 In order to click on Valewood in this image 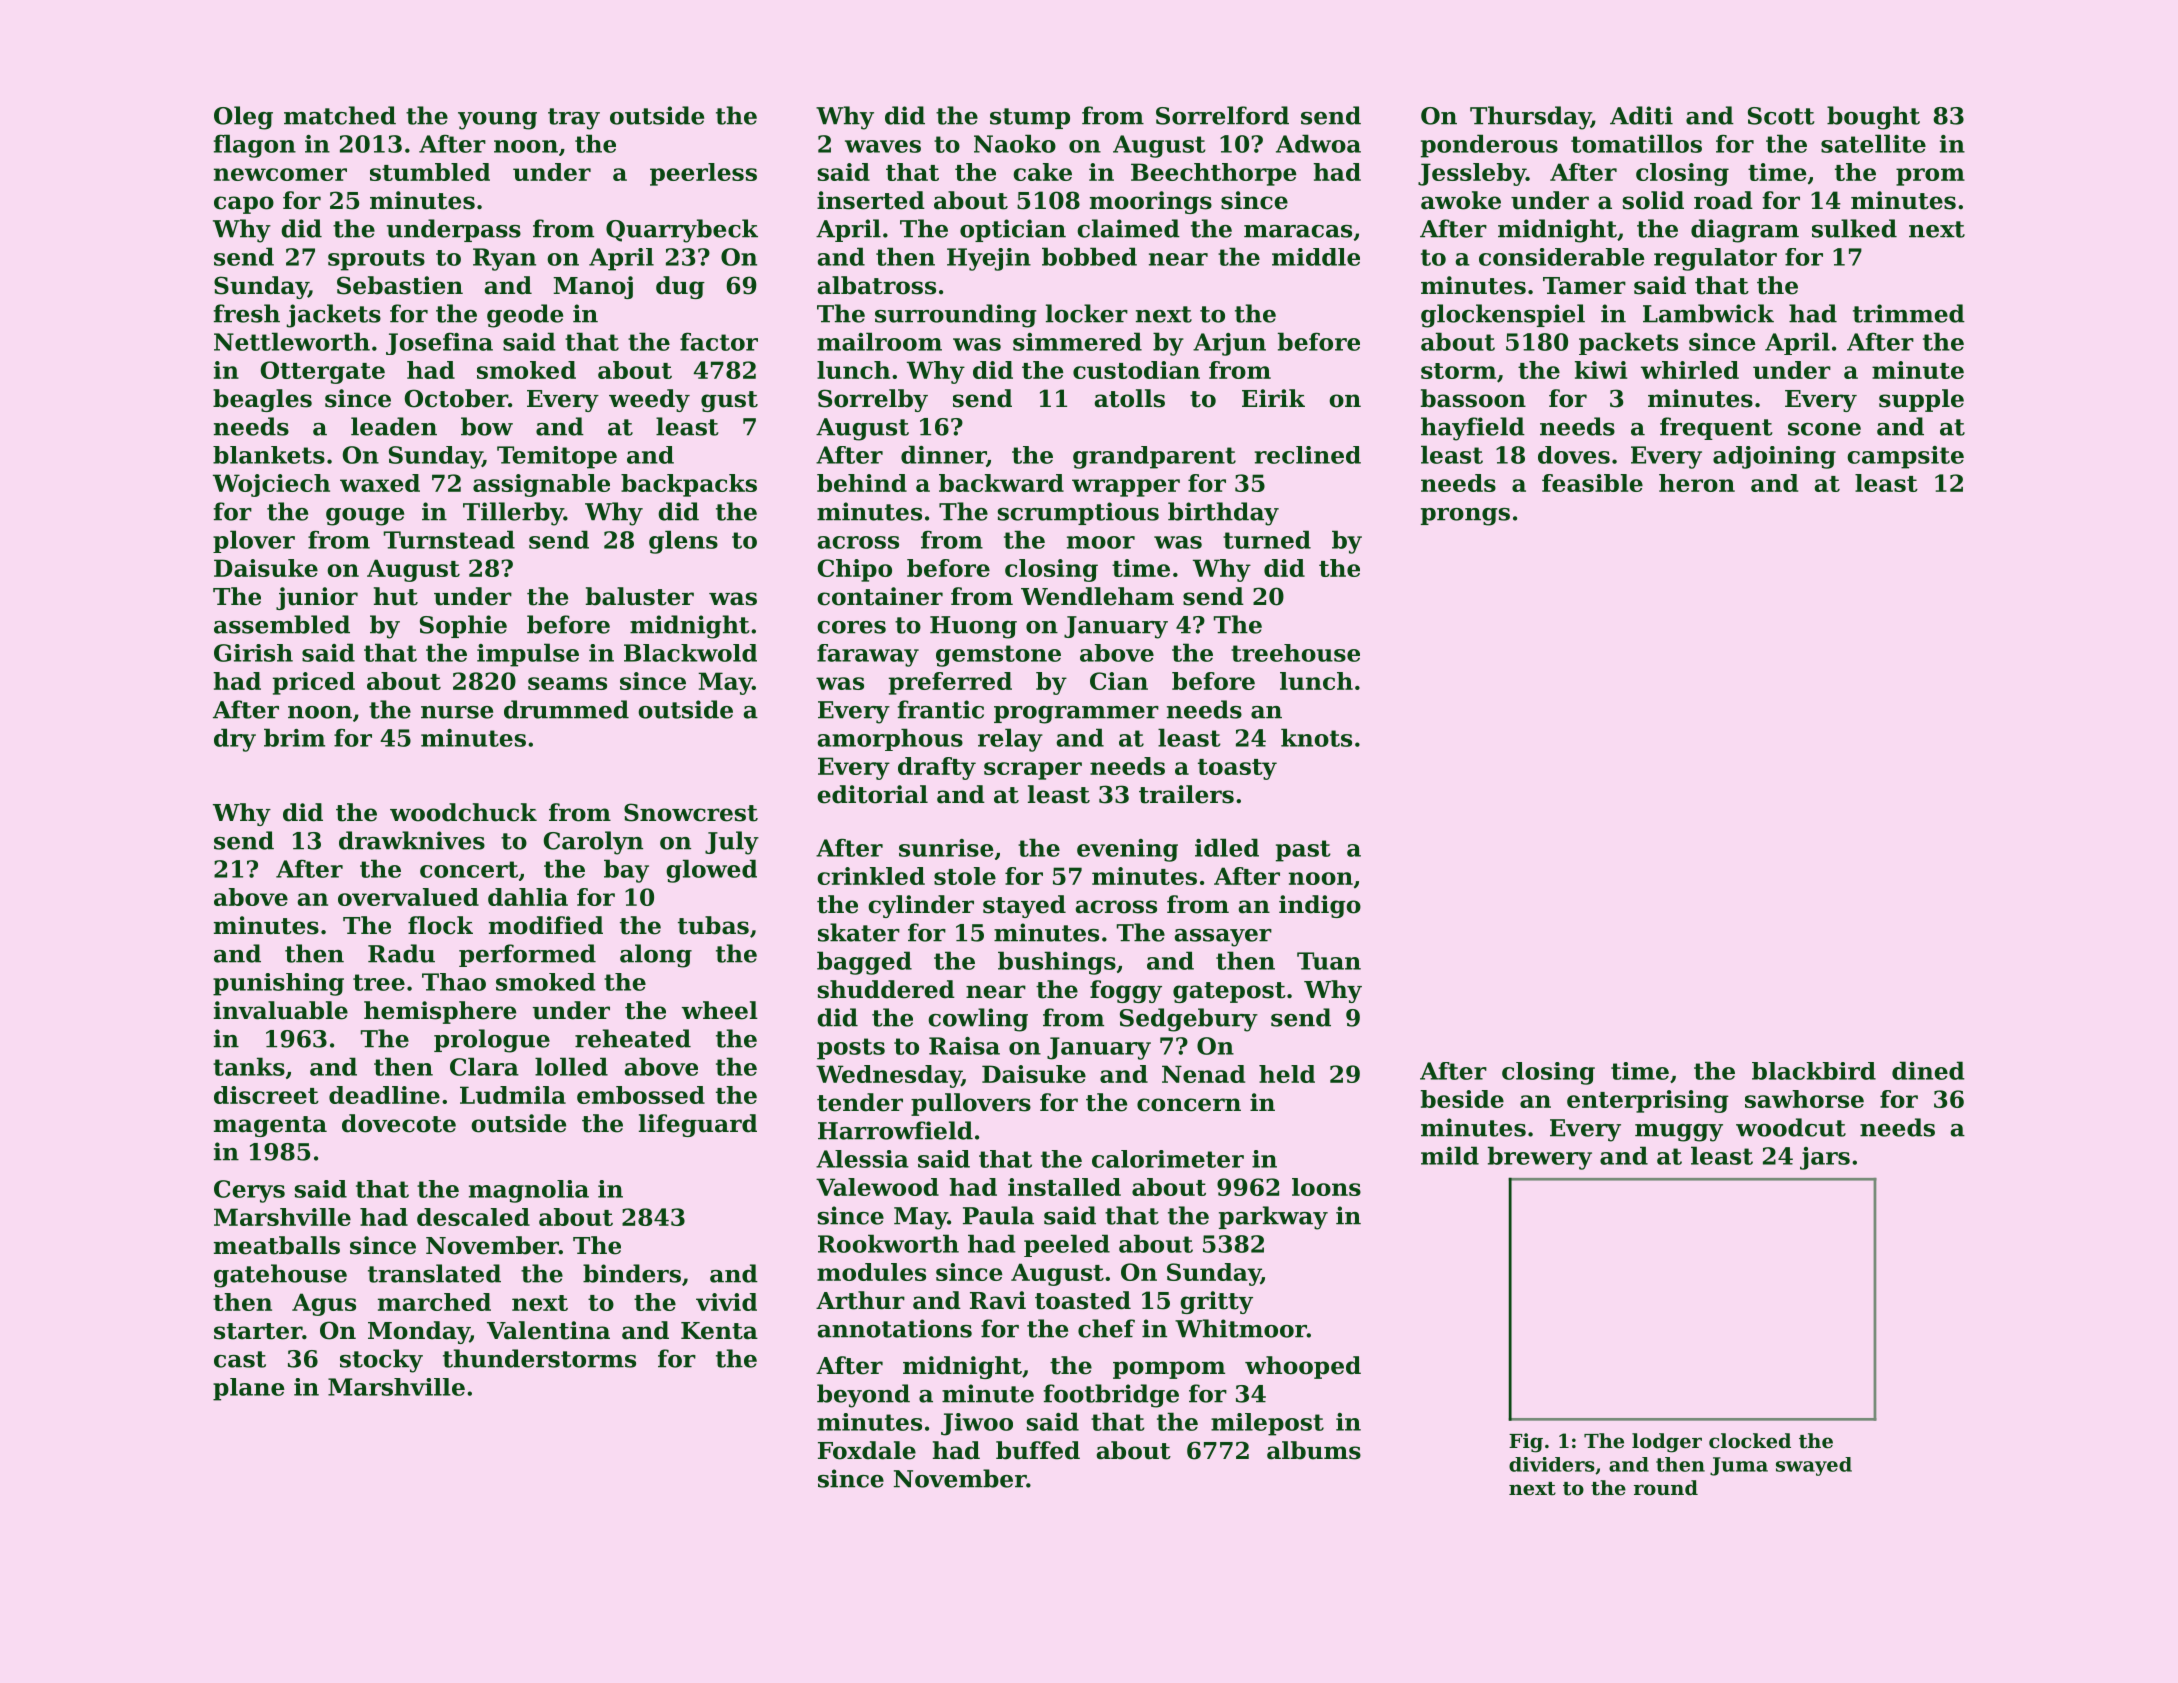, I will do `click(877, 1187)`.
